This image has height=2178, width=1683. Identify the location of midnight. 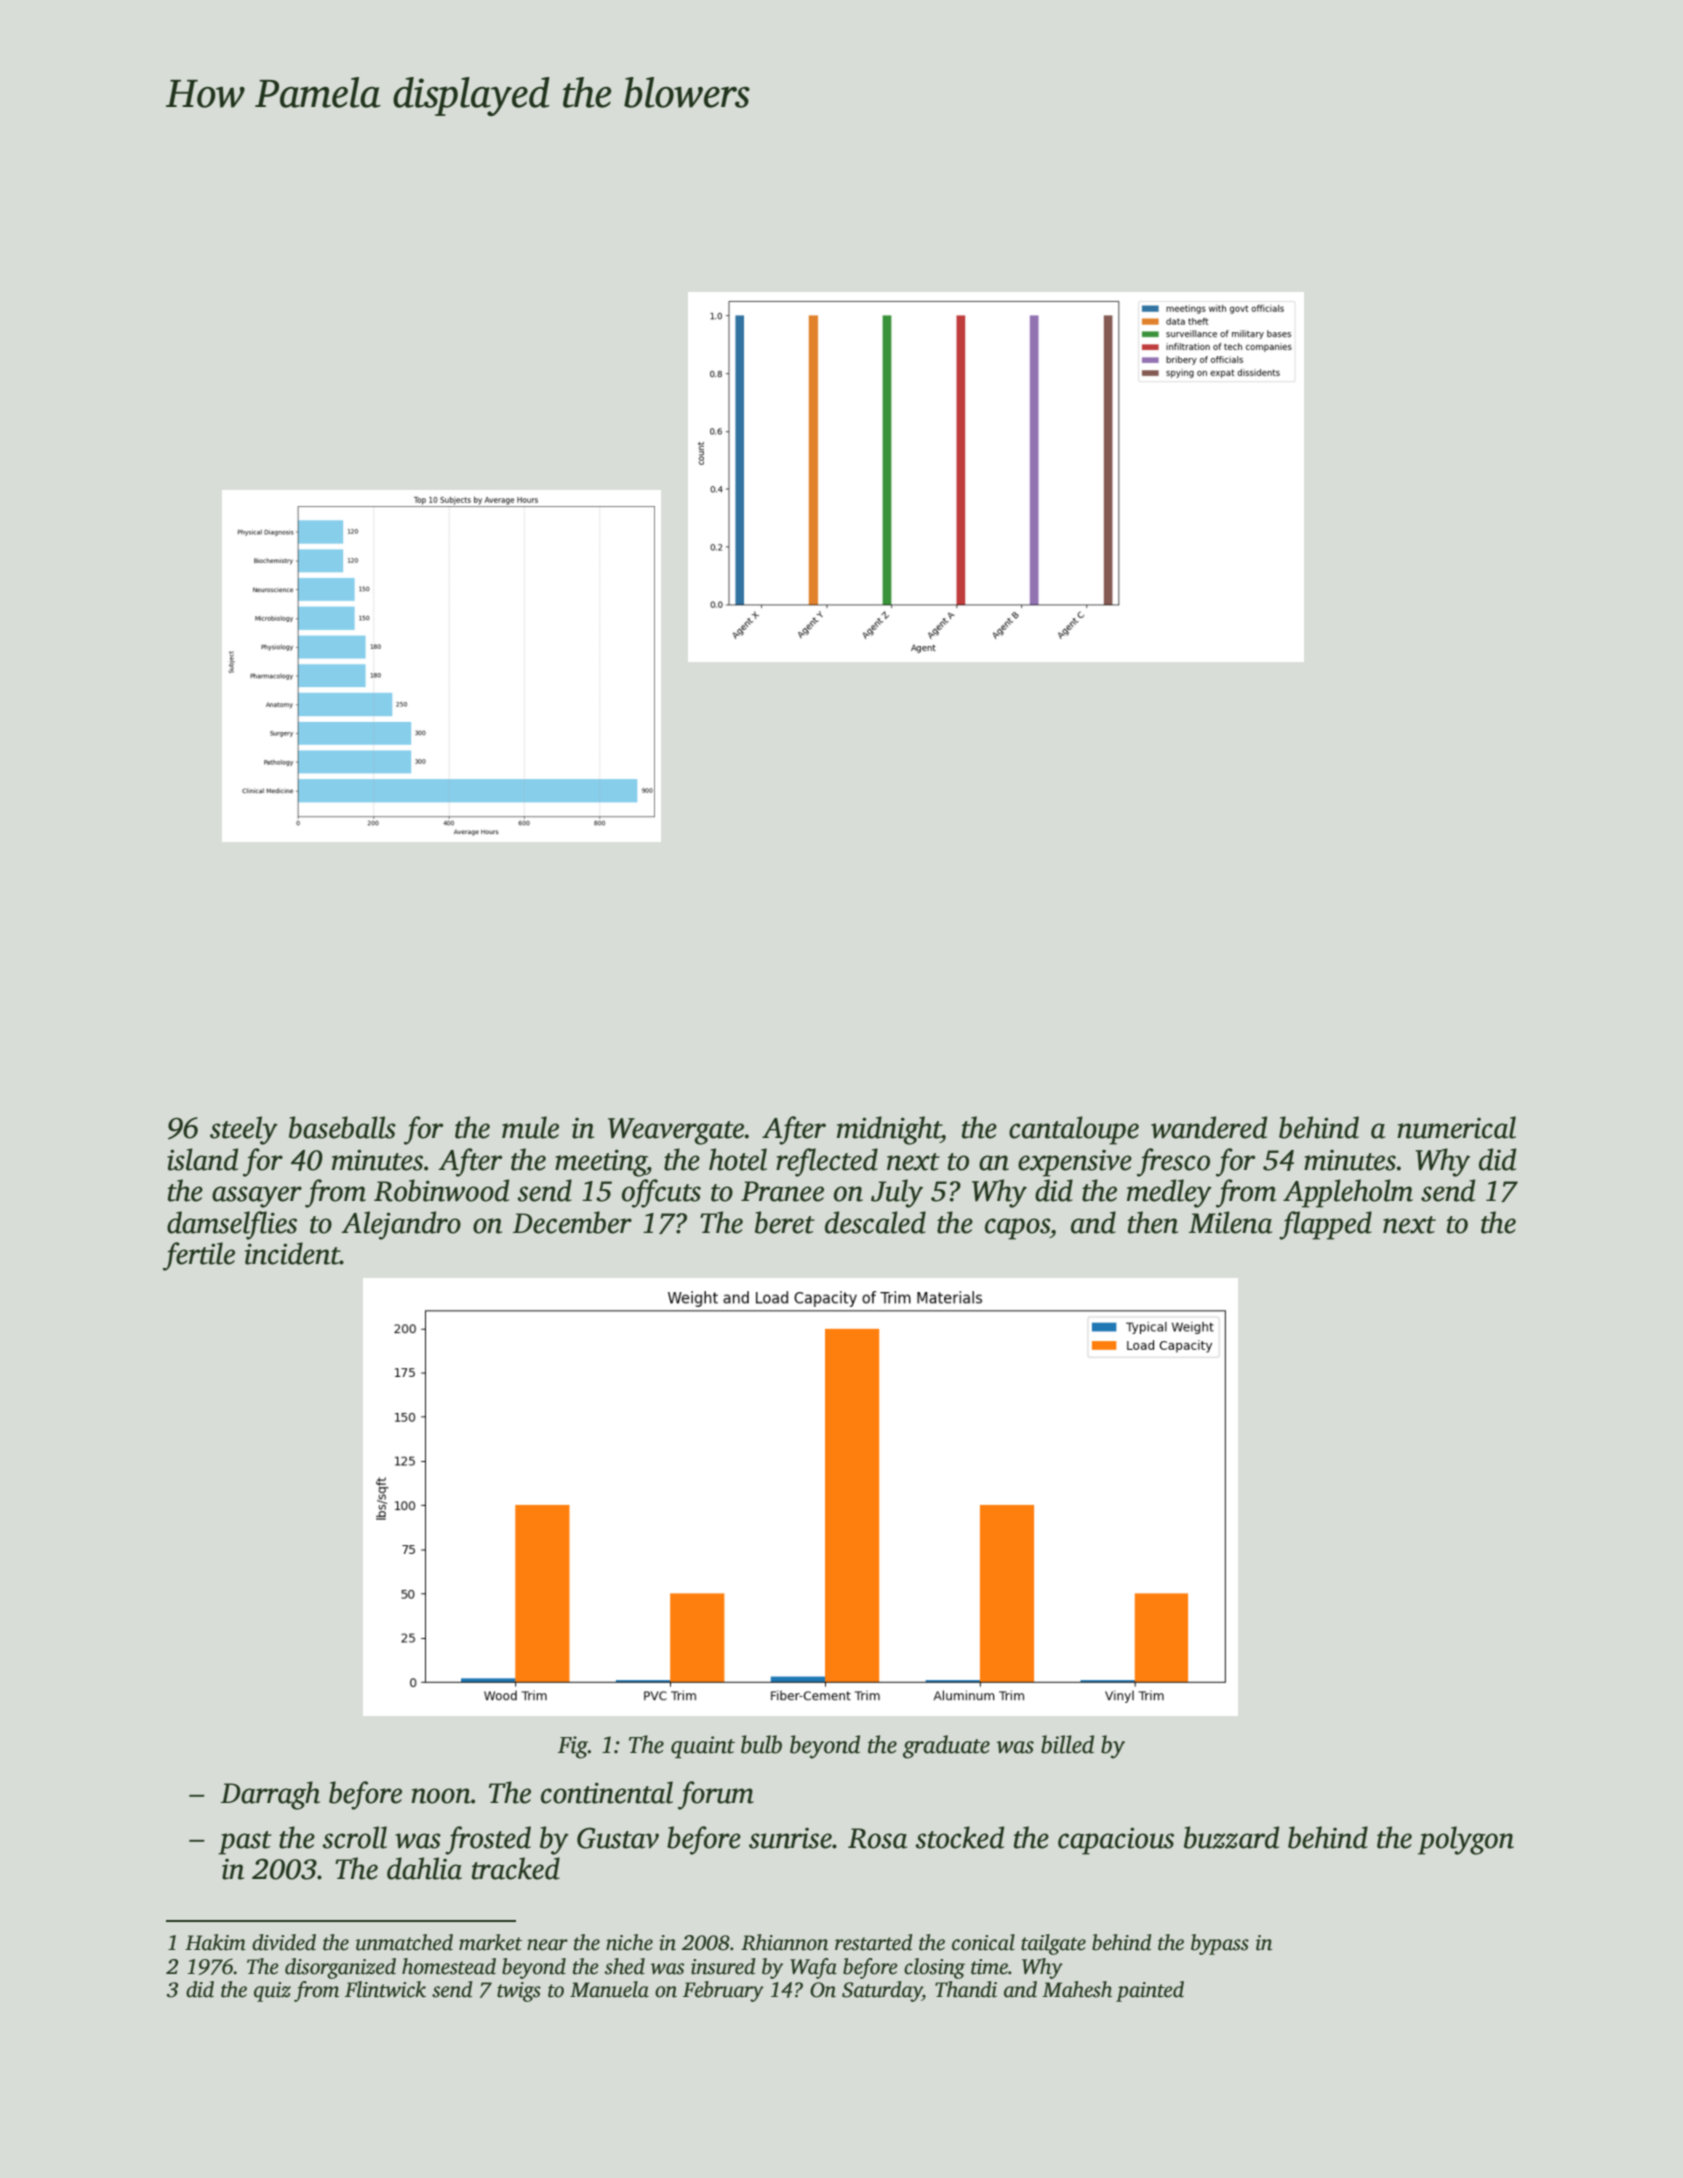
(889, 1130).
